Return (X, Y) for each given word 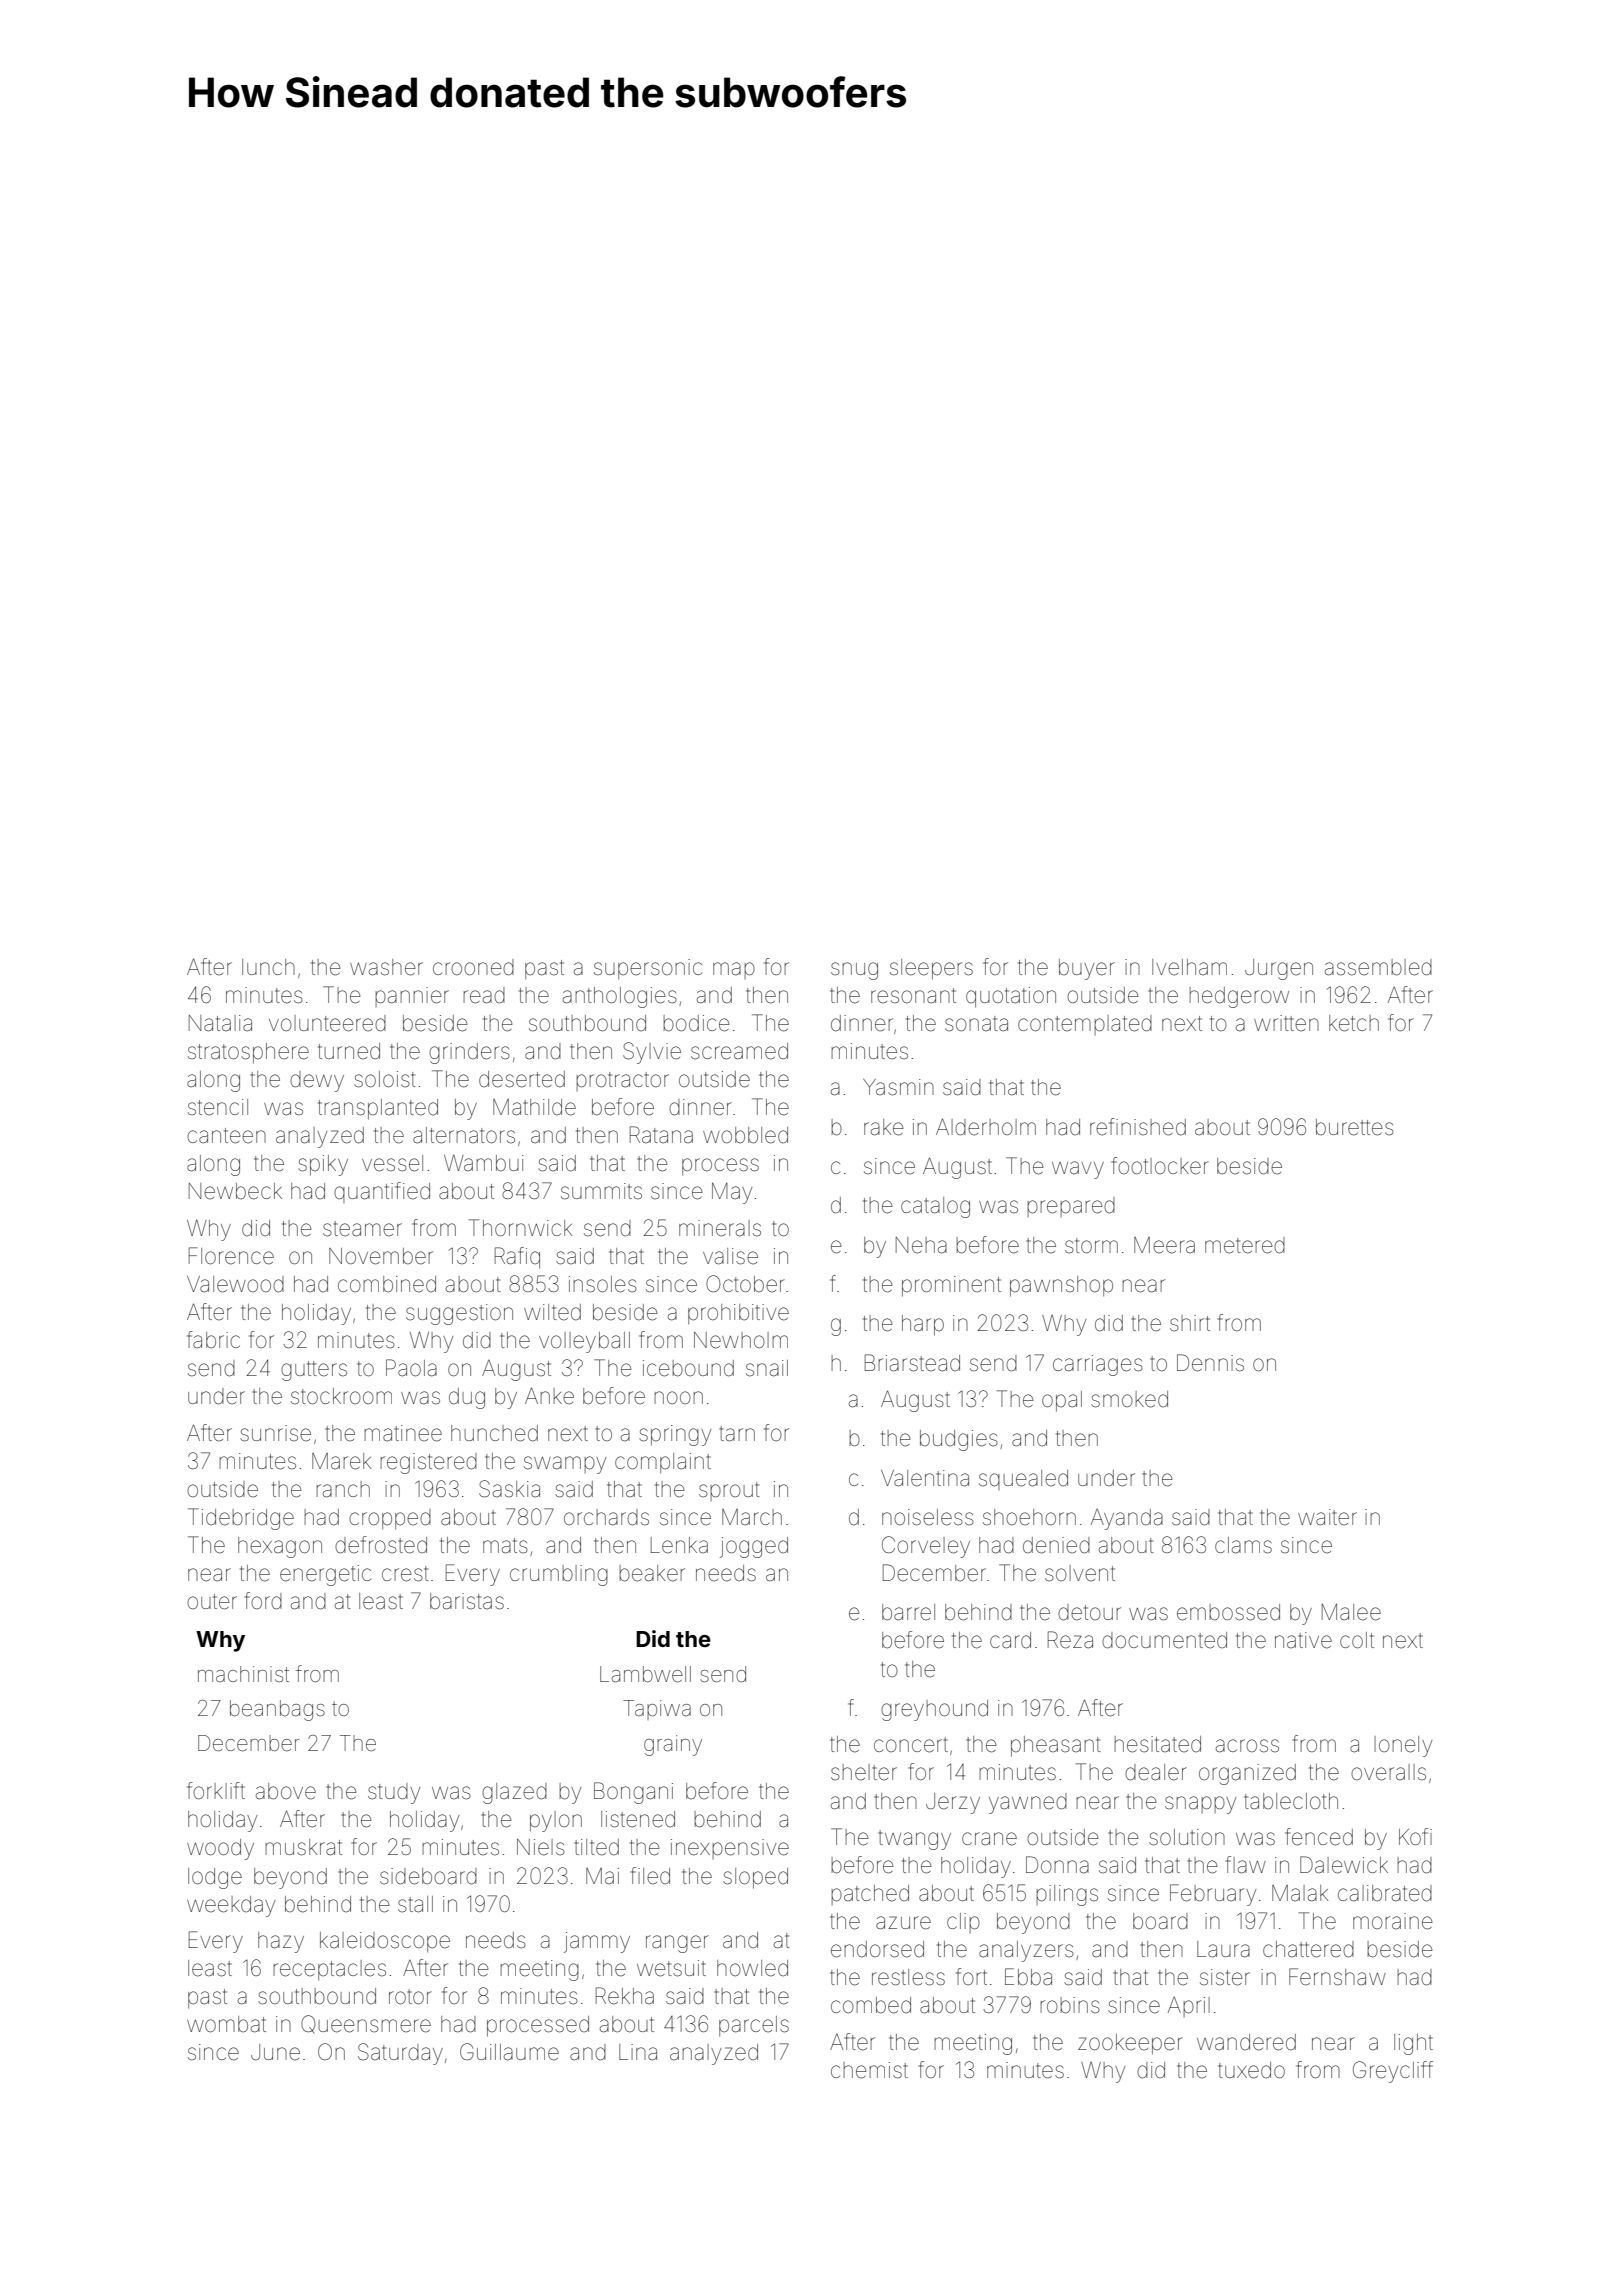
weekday (231, 1906)
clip (963, 1923)
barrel (908, 1612)
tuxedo (1251, 2070)
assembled (1378, 967)
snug (854, 971)
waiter (1327, 1517)
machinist (243, 1674)
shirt (1190, 1323)
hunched (494, 1433)
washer (386, 967)
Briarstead (912, 1363)
